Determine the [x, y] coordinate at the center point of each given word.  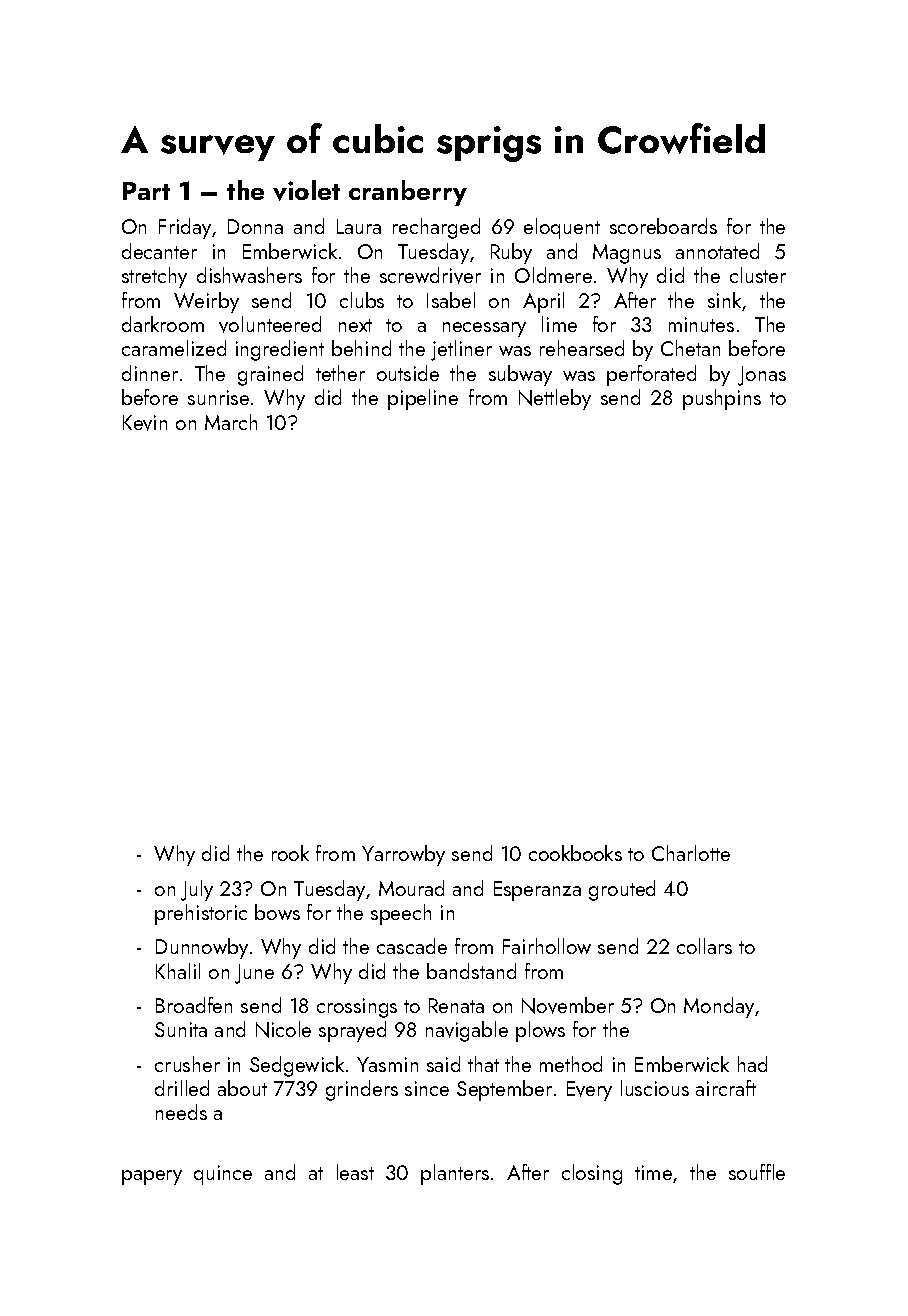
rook [290, 853]
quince [223, 1175]
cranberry [408, 193]
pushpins [722, 399]
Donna [255, 226]
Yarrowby [403, 855]
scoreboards [663, 226]
